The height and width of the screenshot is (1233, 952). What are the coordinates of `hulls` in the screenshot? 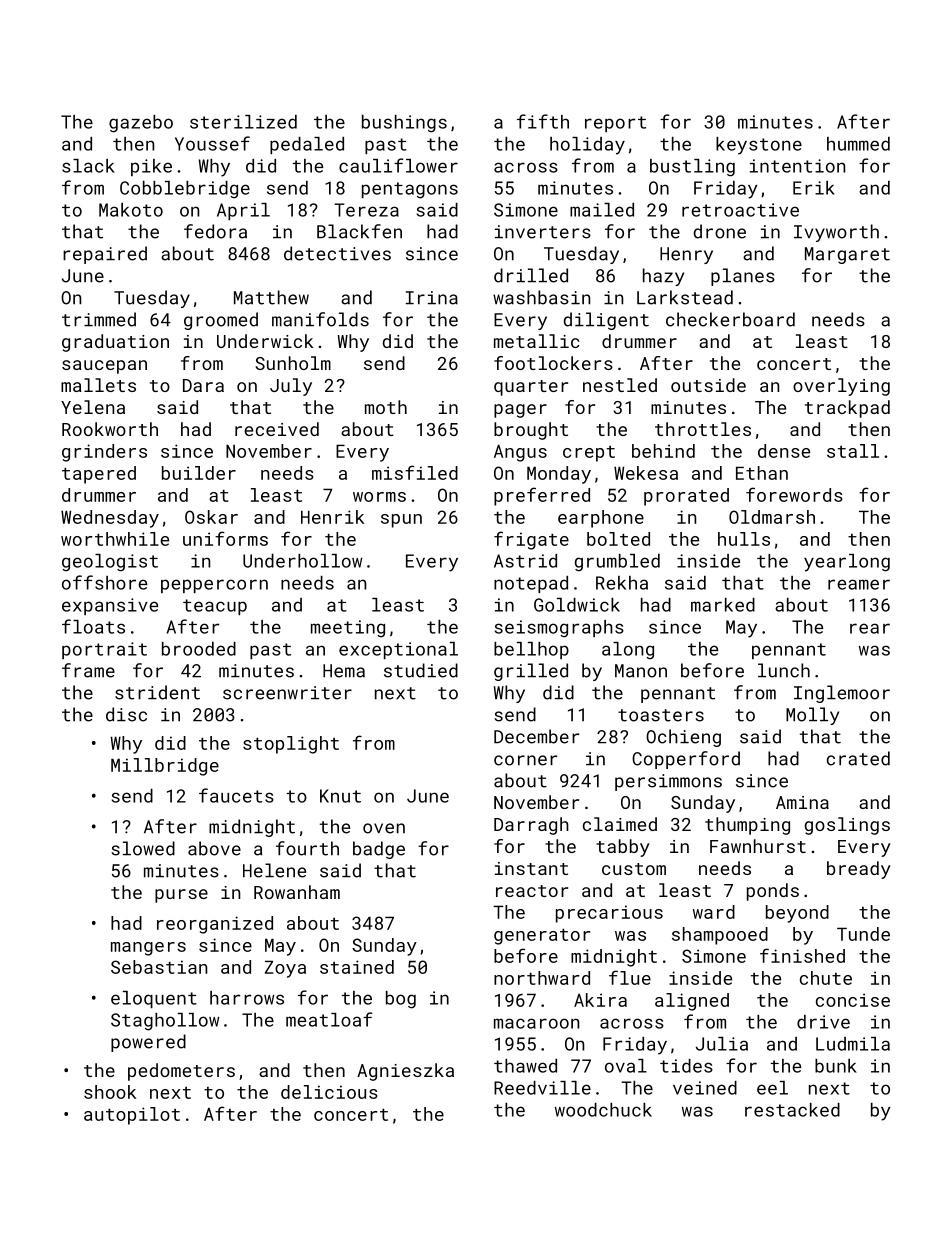 It's located at (744, 539).
